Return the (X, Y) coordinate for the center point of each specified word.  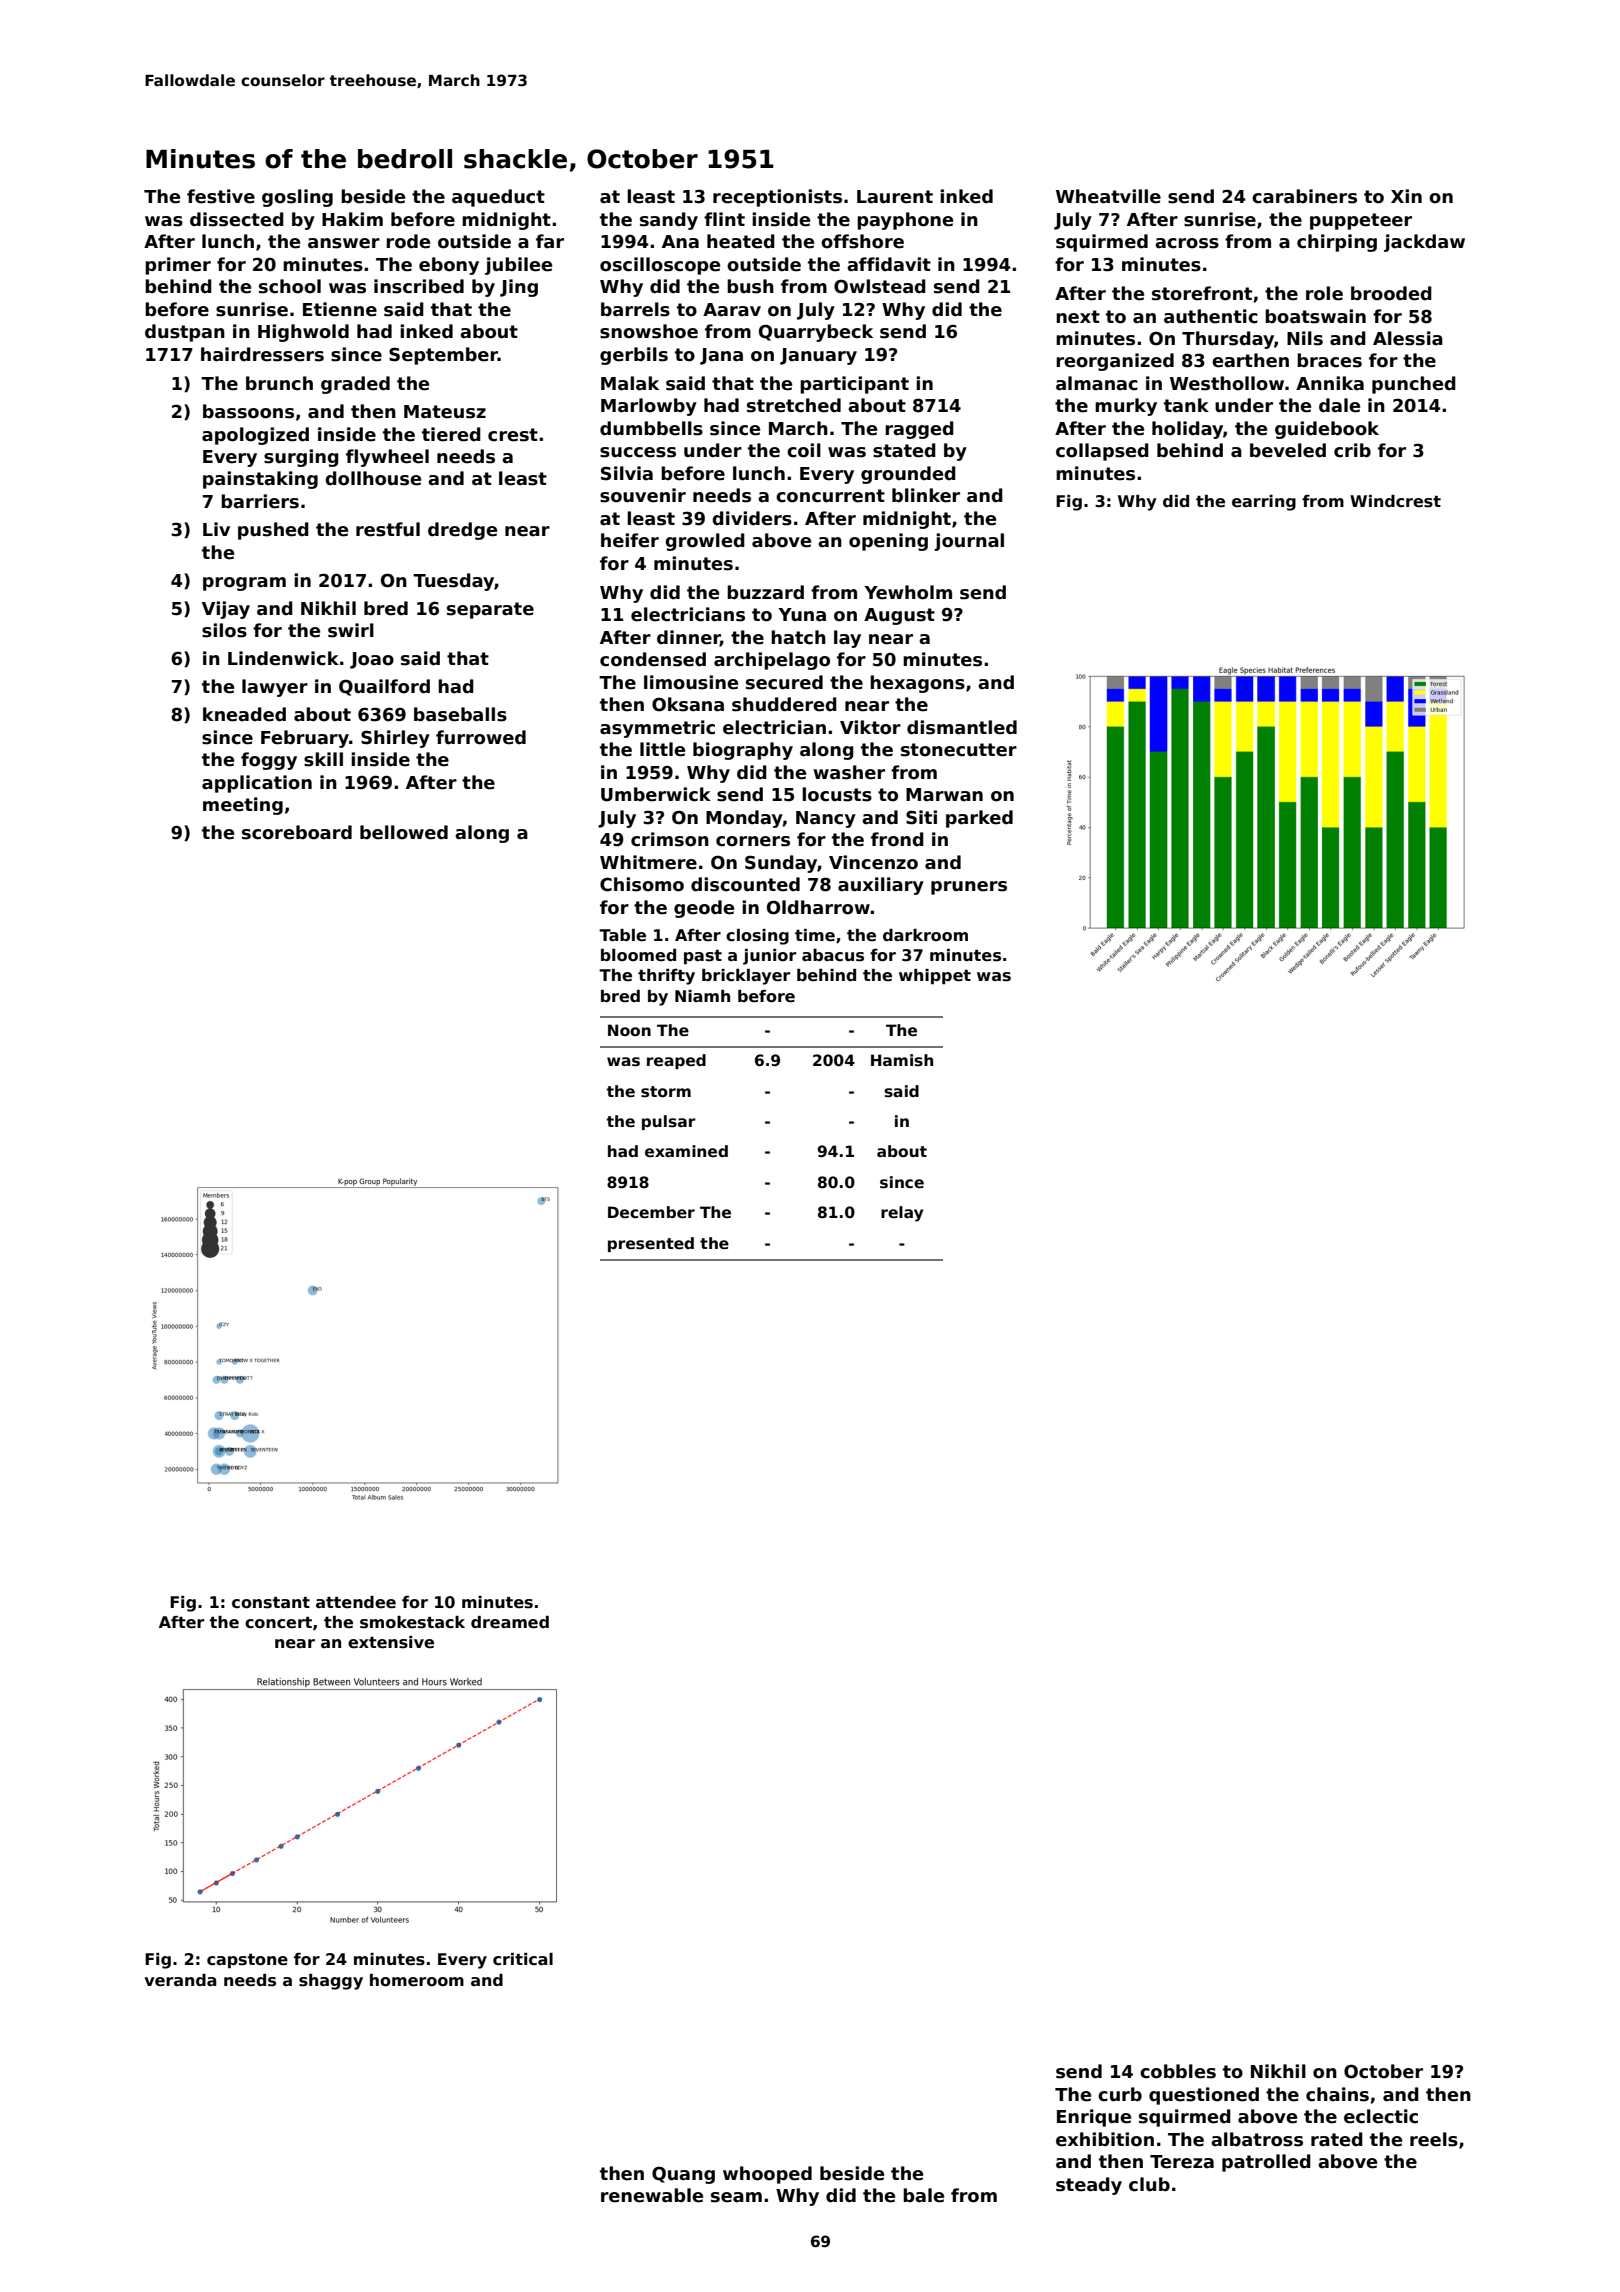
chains (1337, 2094)
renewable (652, 2195)
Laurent (895, 197)
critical (523, 1959)
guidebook (1327, 430)
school (290, 286)
